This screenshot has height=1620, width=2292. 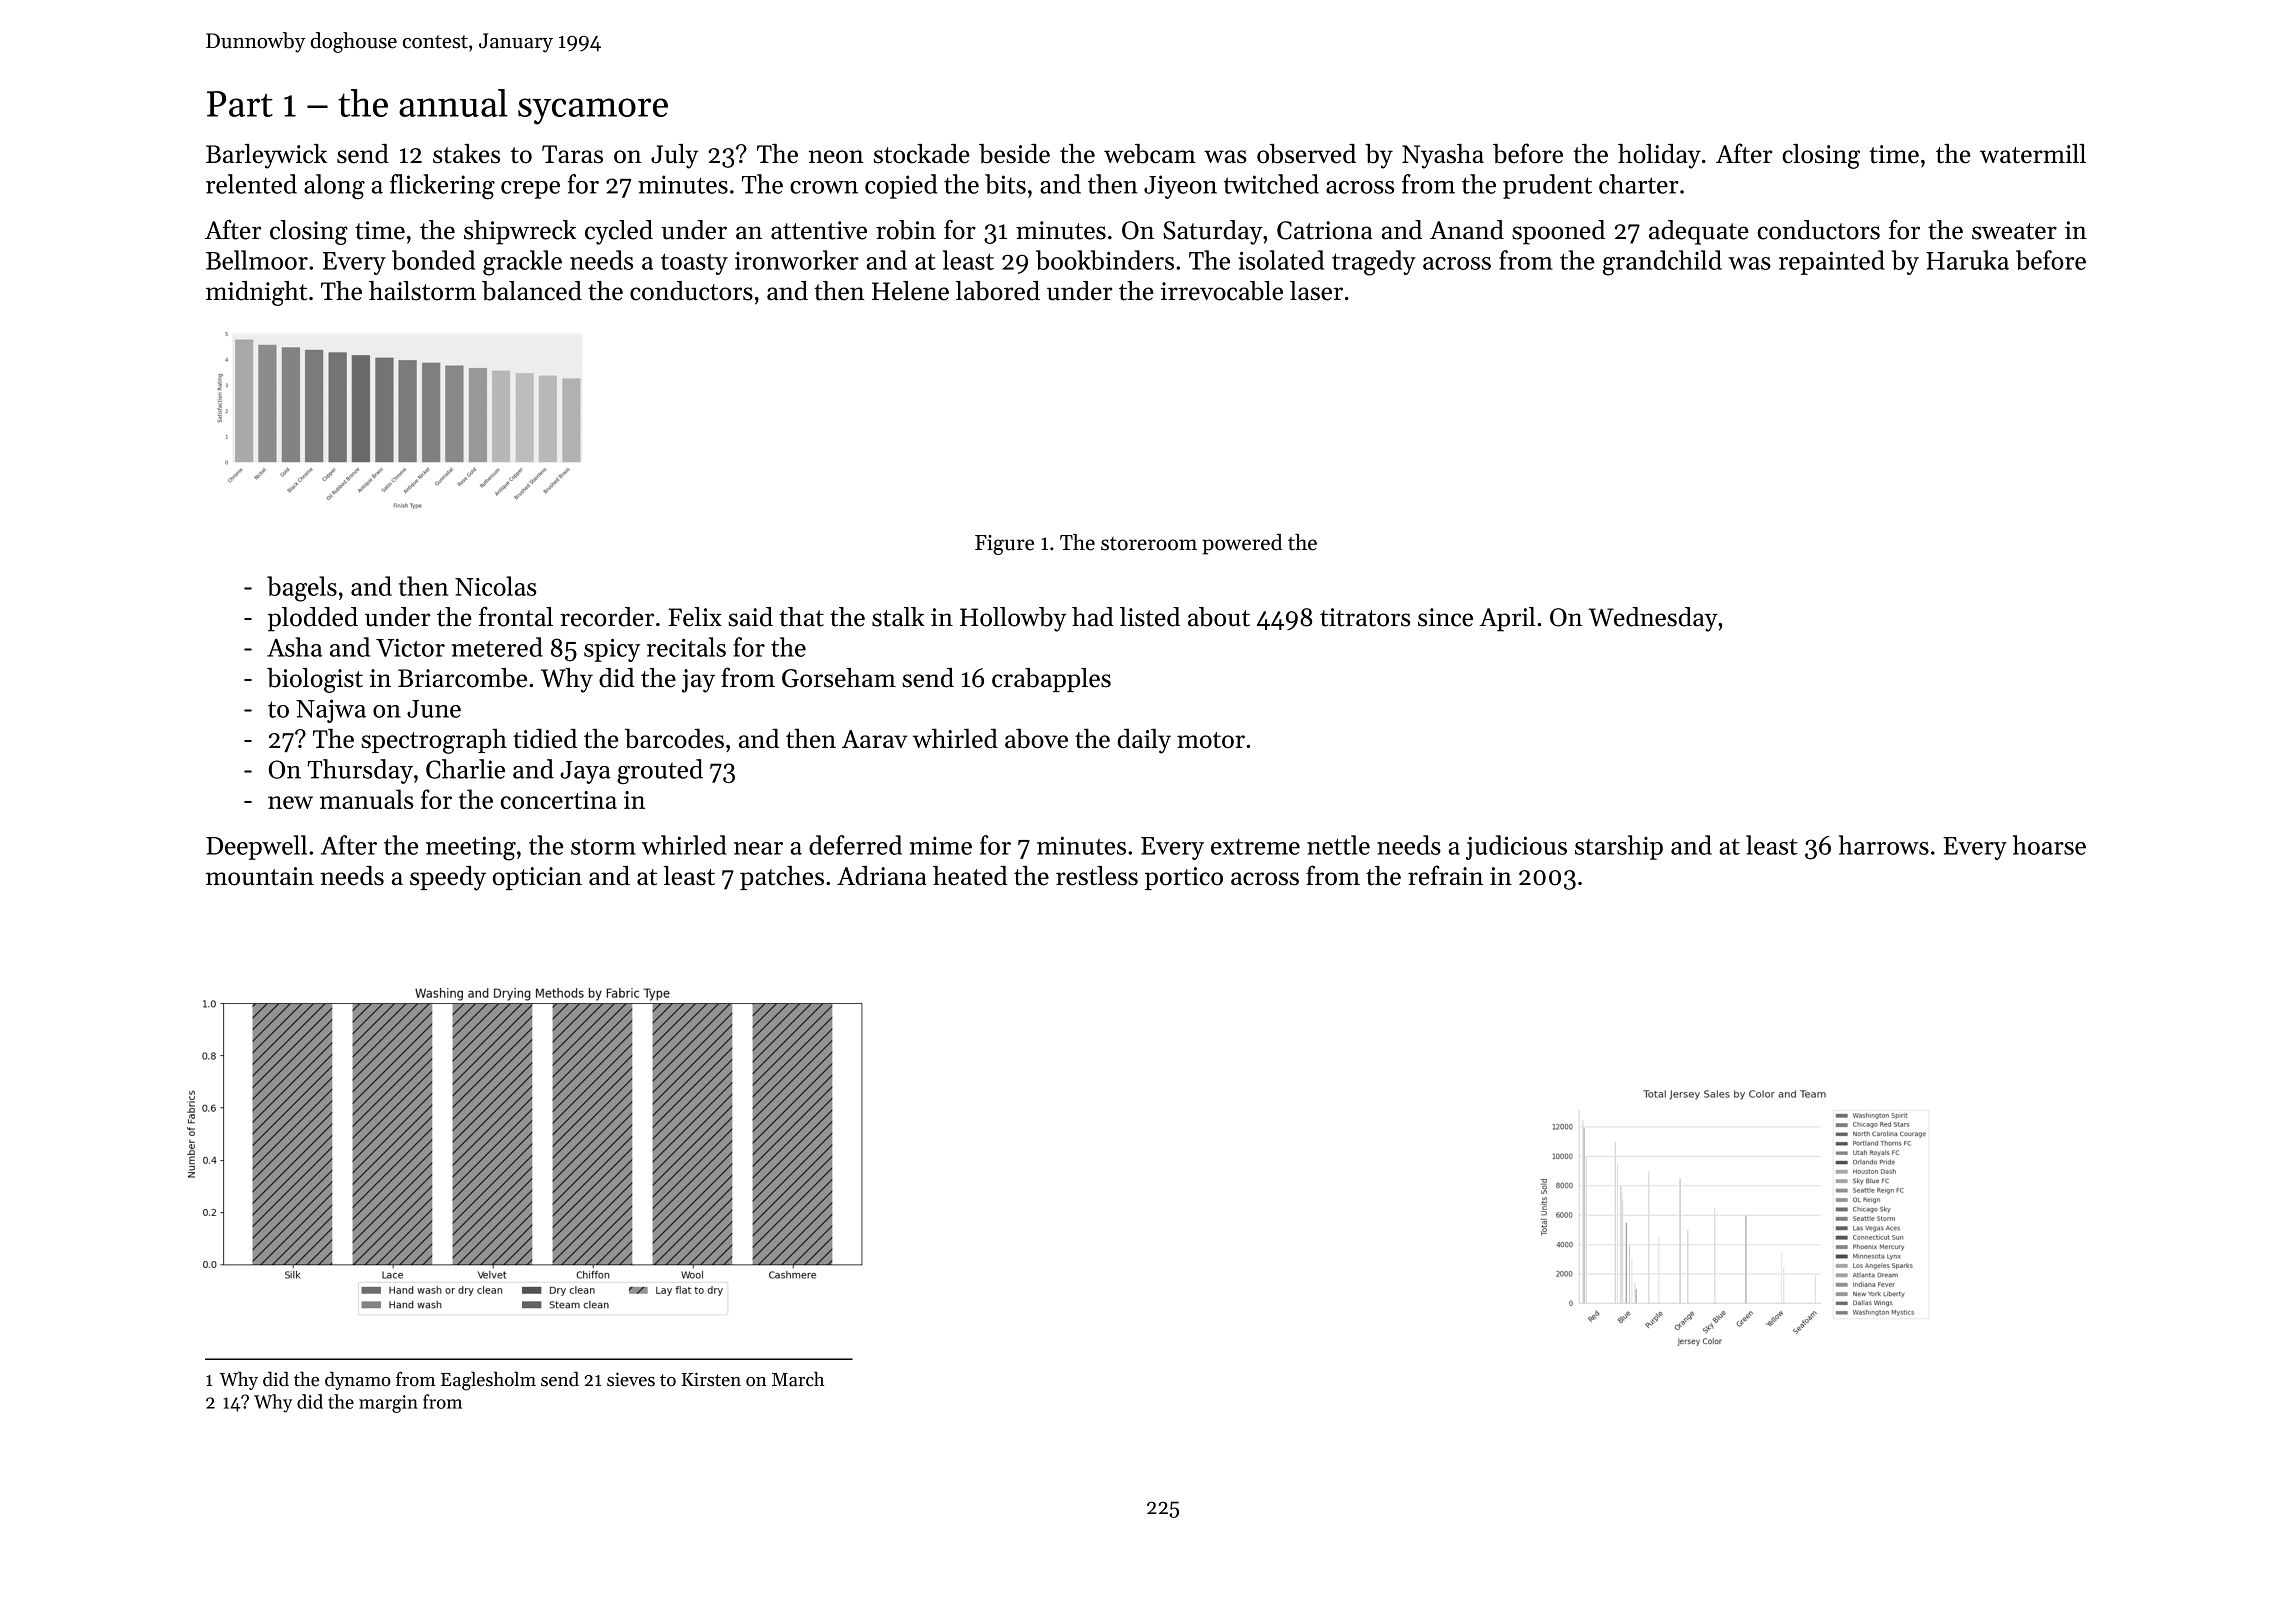 I want to click on portico, so click(x=1184, y=878).
